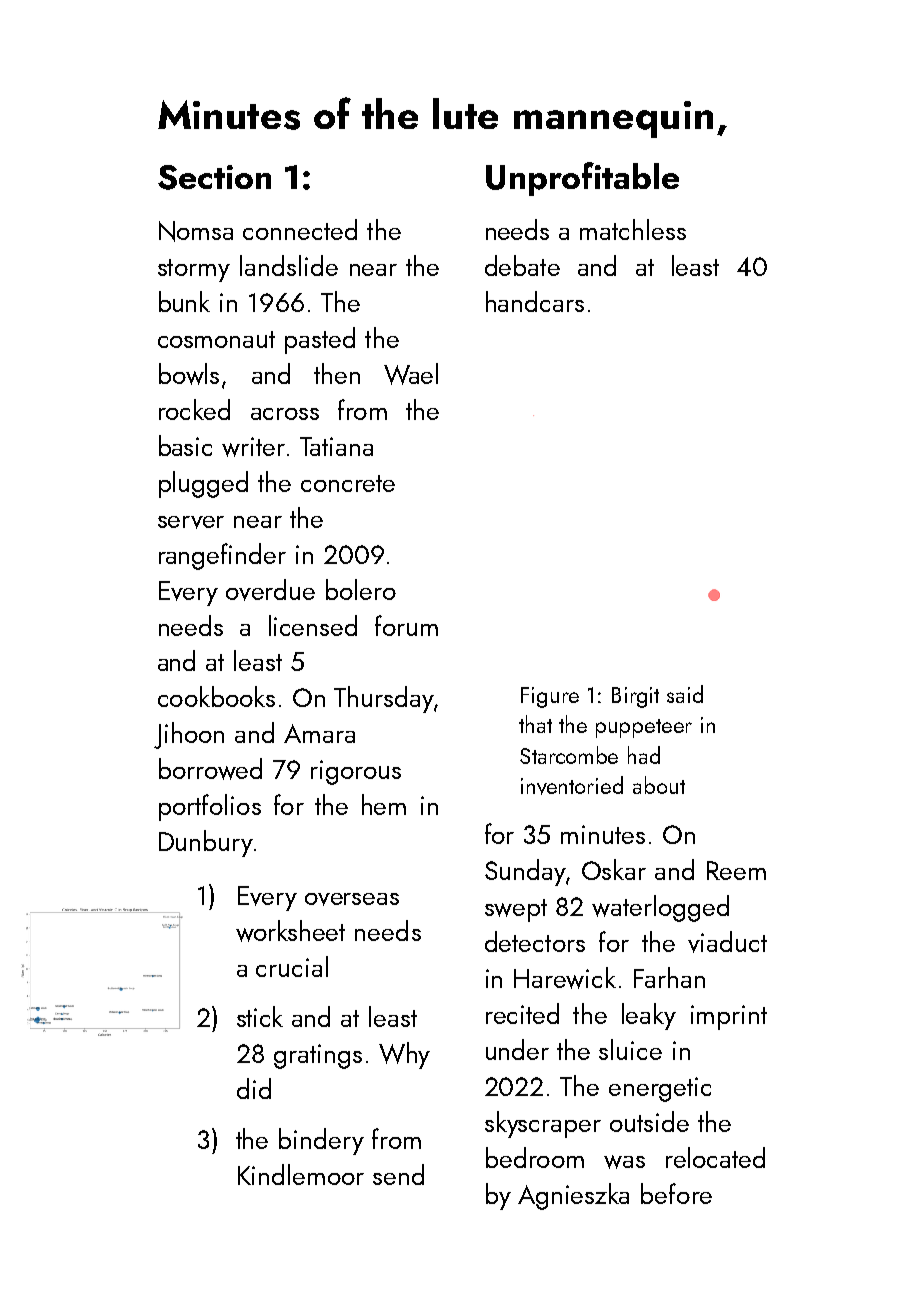 The height and width of the screenshot is (1311, 924). What do you see at coordinates (289, 265) in the screenshot?
I see `landslide` at bounding box center [289, 265].
